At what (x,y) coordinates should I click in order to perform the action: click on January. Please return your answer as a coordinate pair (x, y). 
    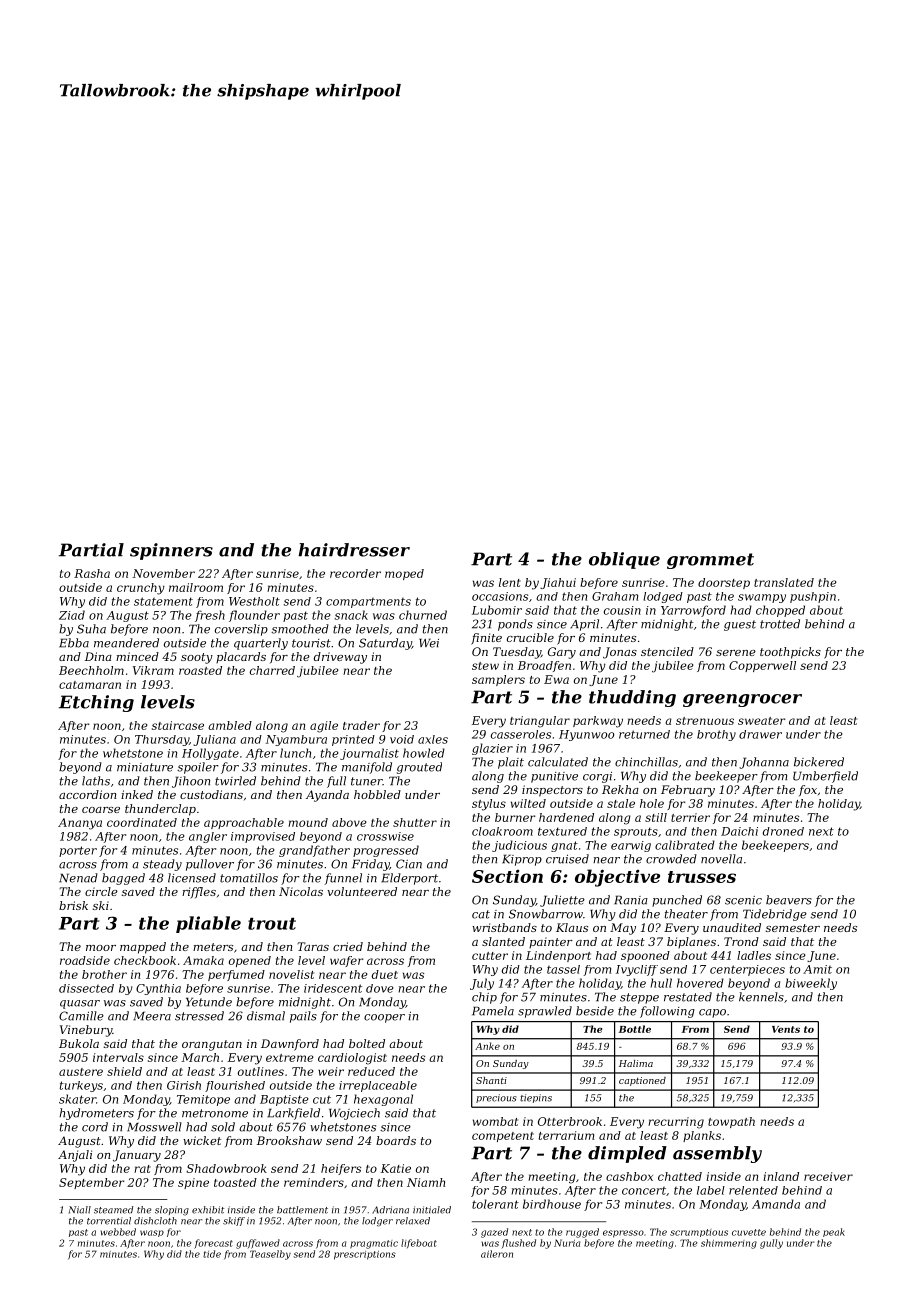
    Looking at the image, I should click on (137, 1156).
